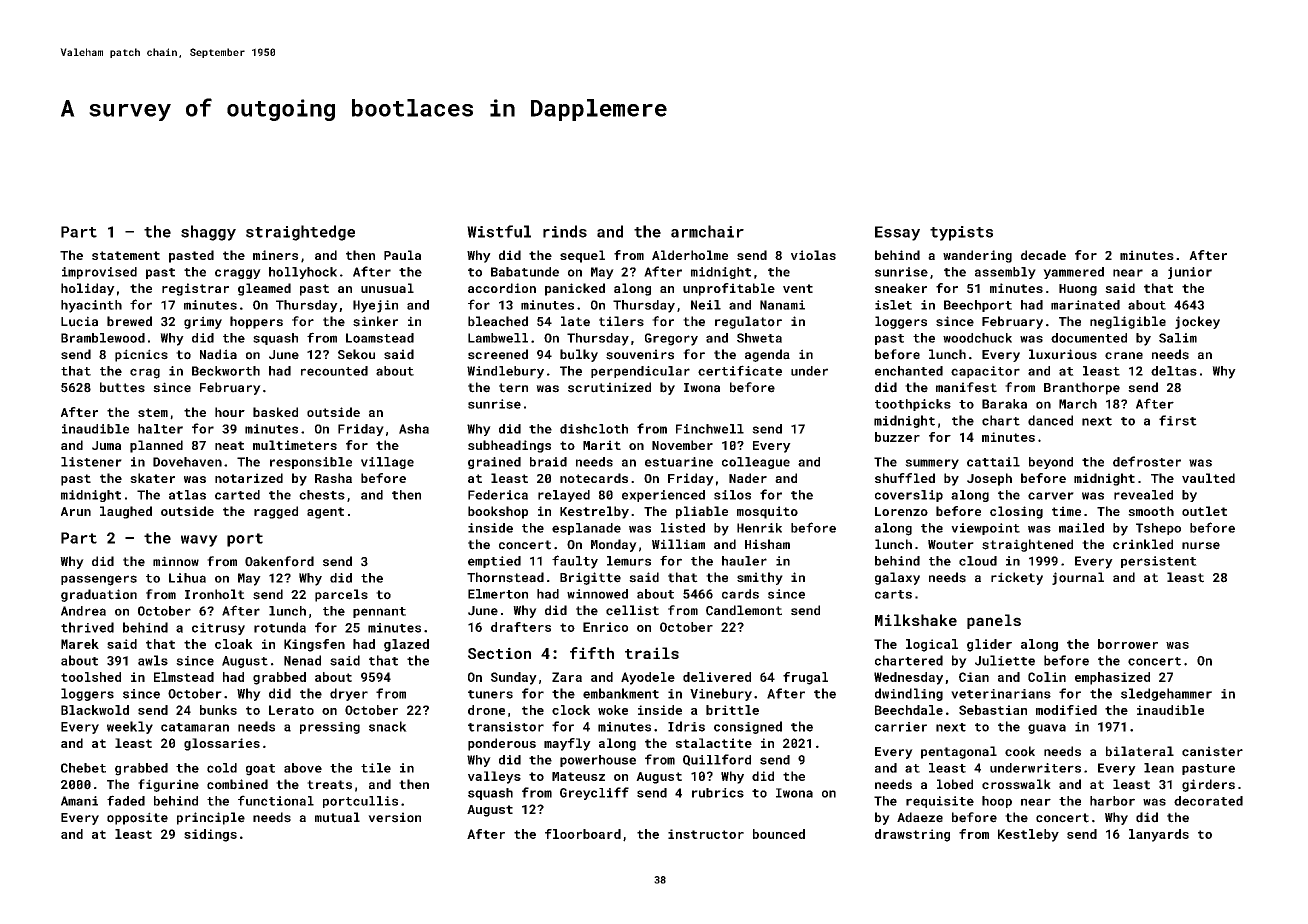  I want to click on experienced, so click(663, 496).
